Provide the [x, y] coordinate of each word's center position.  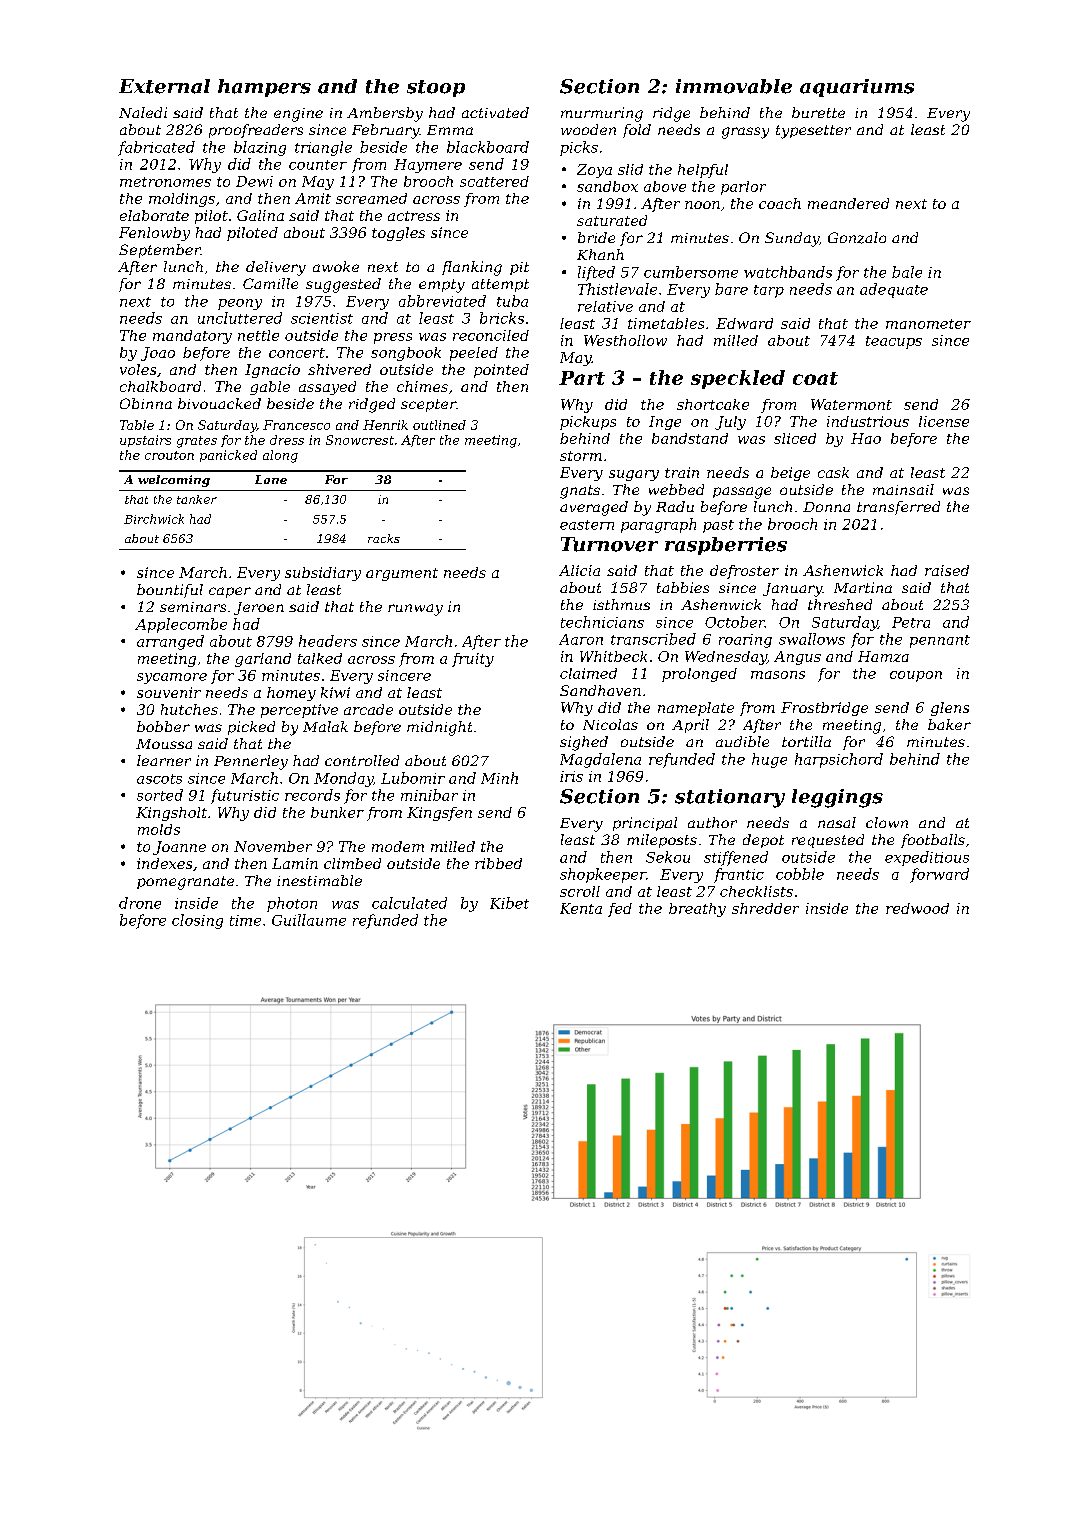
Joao [158, 354]
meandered [848, 203]
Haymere [428, 166]
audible [742, 741]
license [944, 421]
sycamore [172, 678]
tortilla [806, 741]
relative [605, 306]
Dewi [254, 181]
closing [197, 921]
